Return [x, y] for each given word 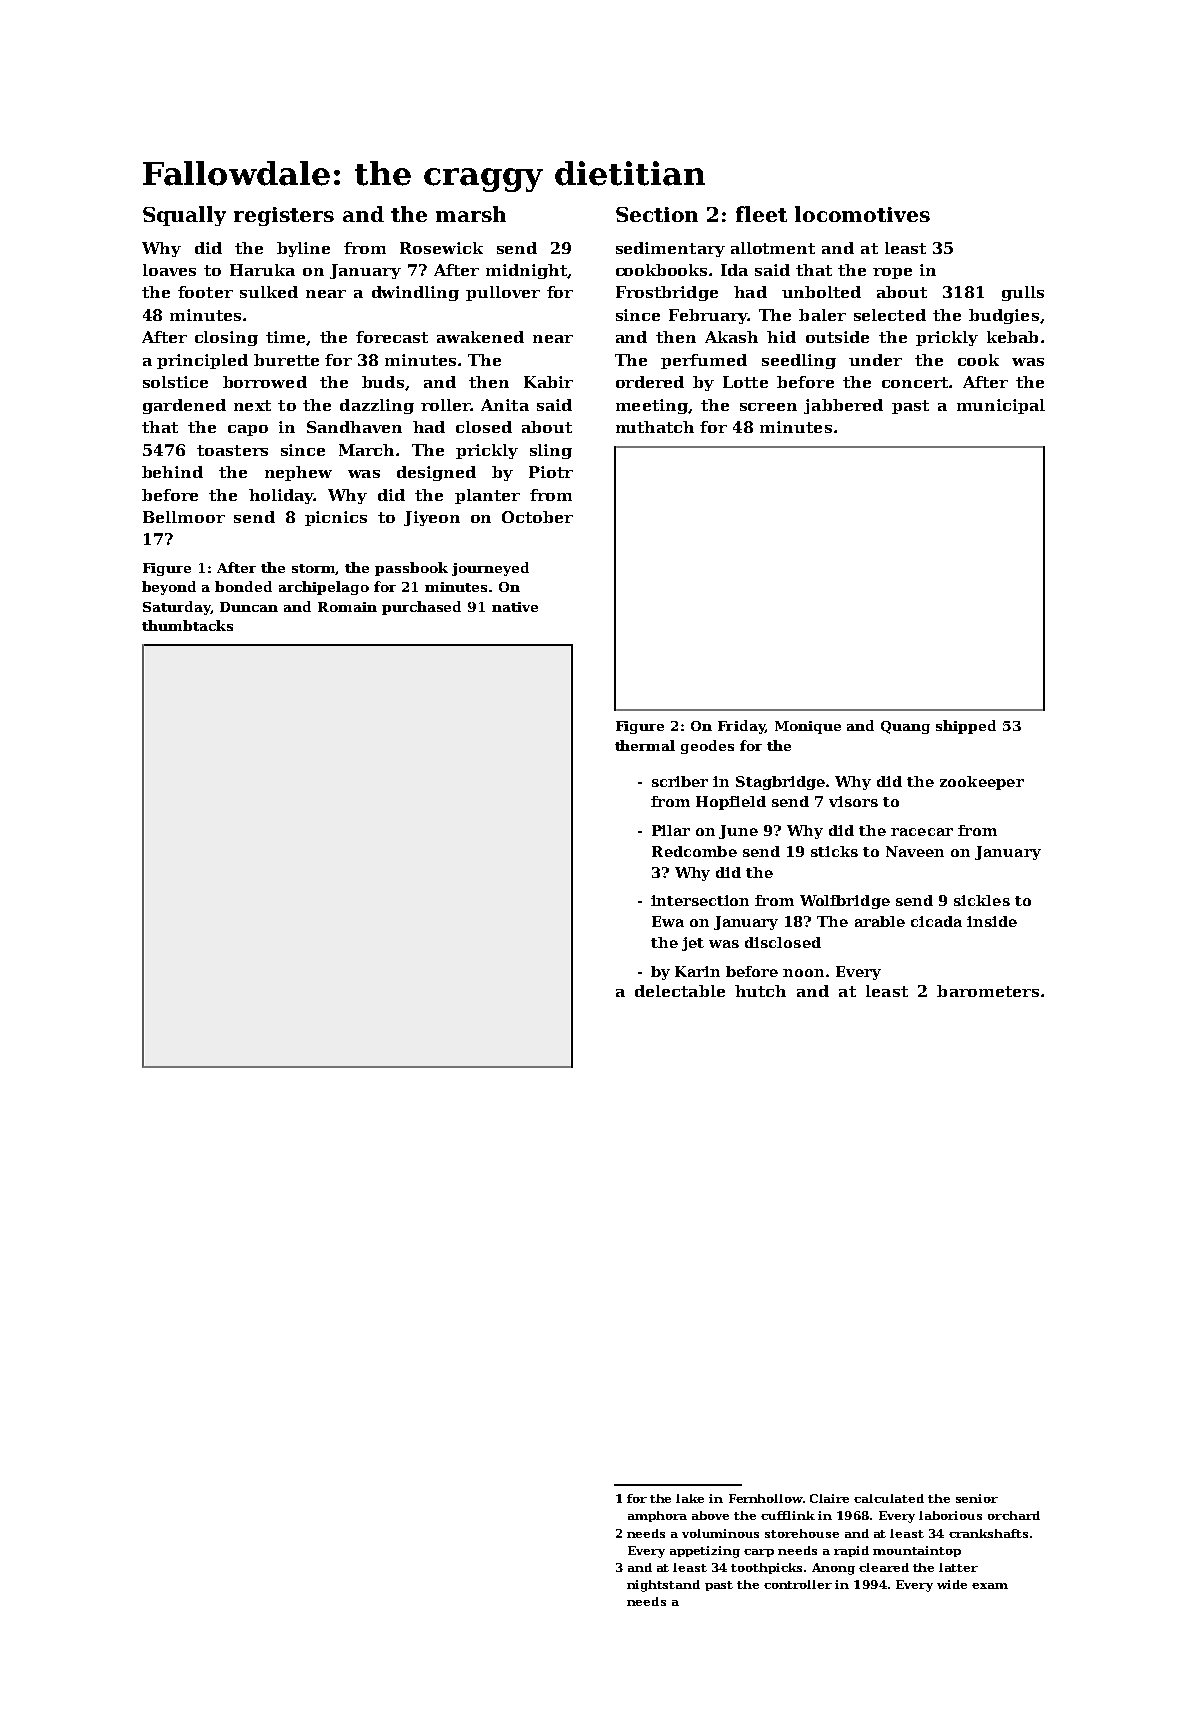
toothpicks [766, 1568]
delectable [680, 991]
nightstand [663, 1586]
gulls [1023, 293]
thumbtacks [187, 625]
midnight [526, 271]
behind [172, 472]
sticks [834, 851]
